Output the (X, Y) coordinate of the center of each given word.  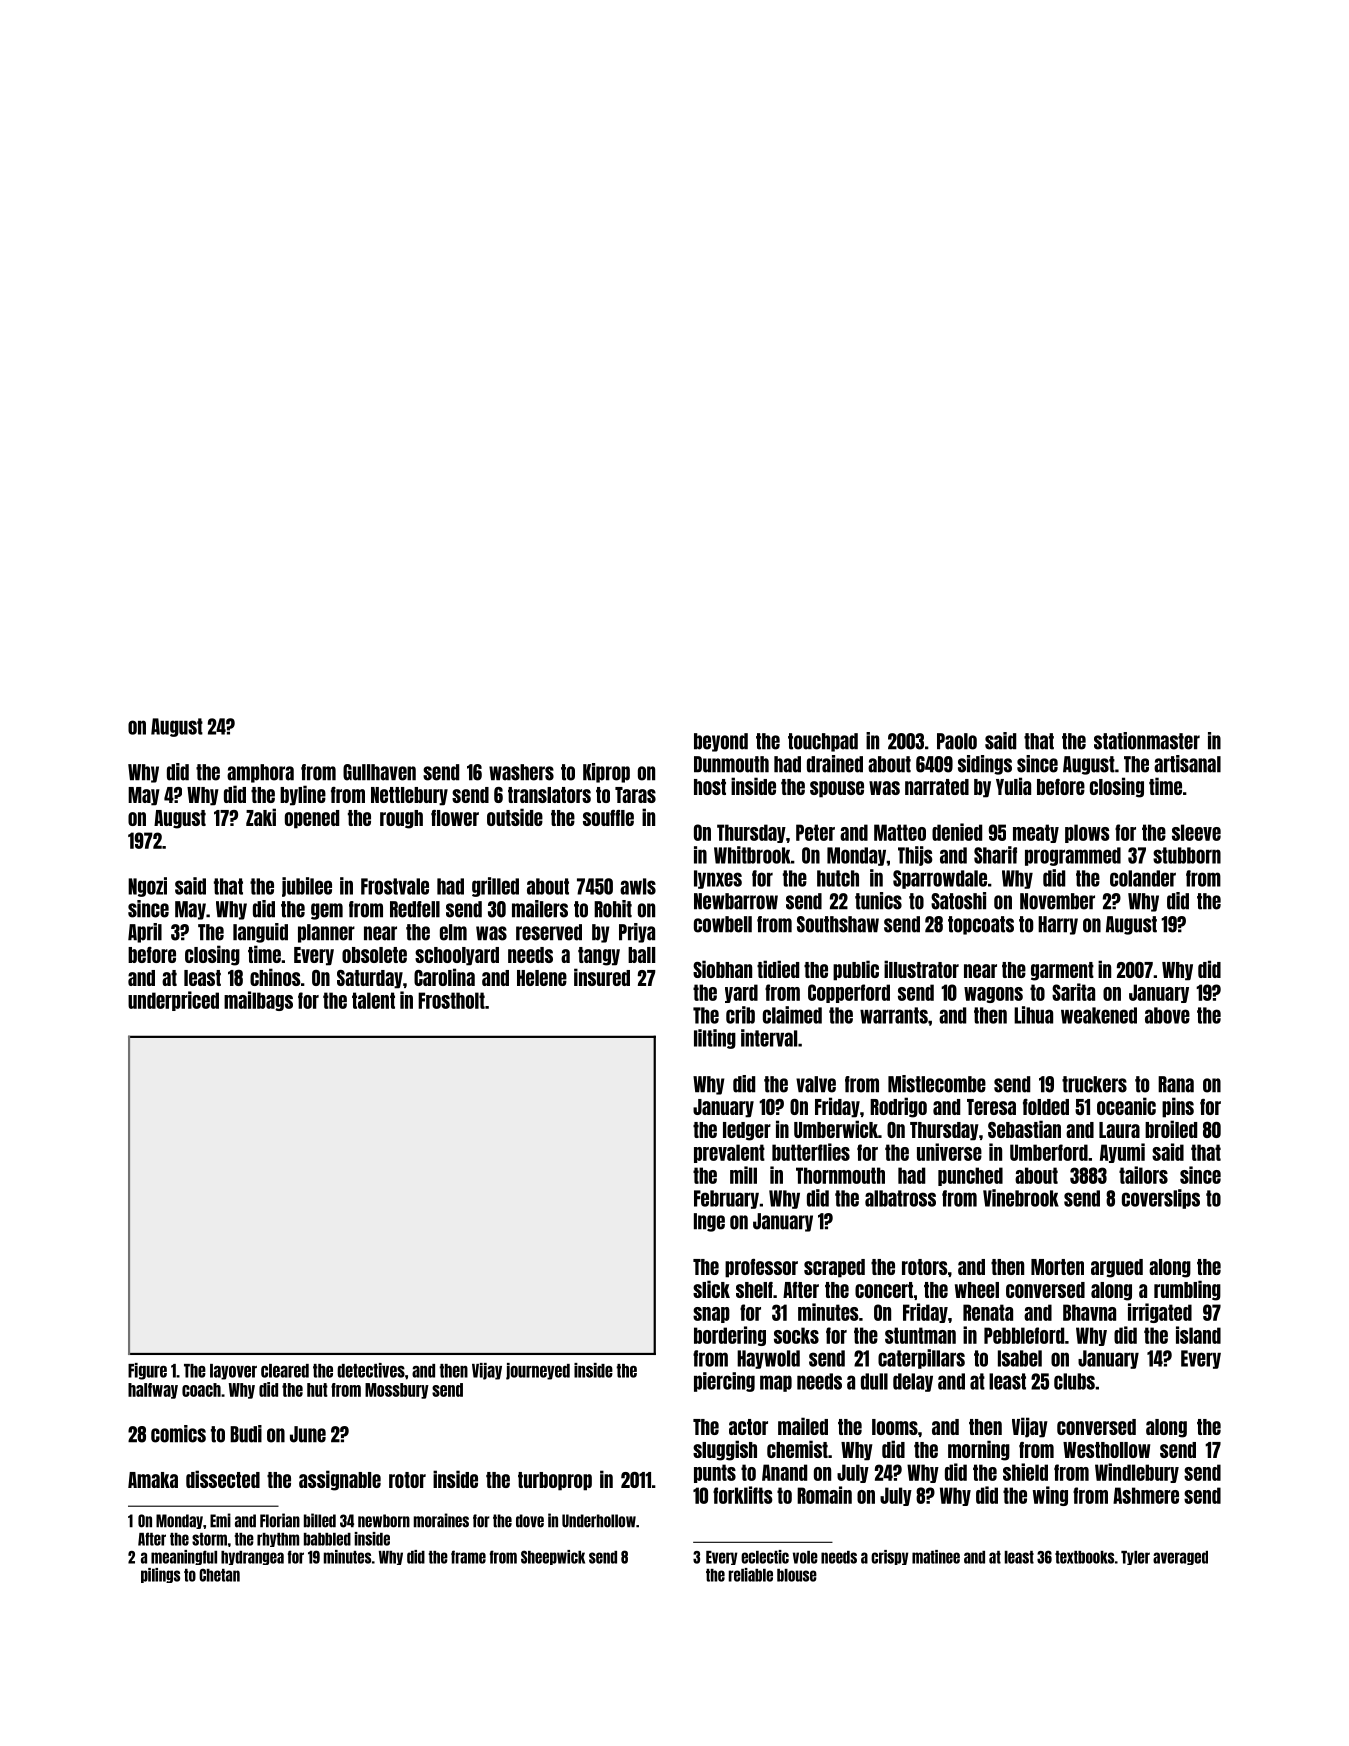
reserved (549, 932)
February (726, 1199)
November (1057, 901)
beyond (721, 742)
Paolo (957, 741)
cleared (285, 1371)
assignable (340, 1480)
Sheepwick (553, 1557)
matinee (936, 1557)
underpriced (173, 1001)
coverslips (1161, 1199)
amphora (260, 773)
